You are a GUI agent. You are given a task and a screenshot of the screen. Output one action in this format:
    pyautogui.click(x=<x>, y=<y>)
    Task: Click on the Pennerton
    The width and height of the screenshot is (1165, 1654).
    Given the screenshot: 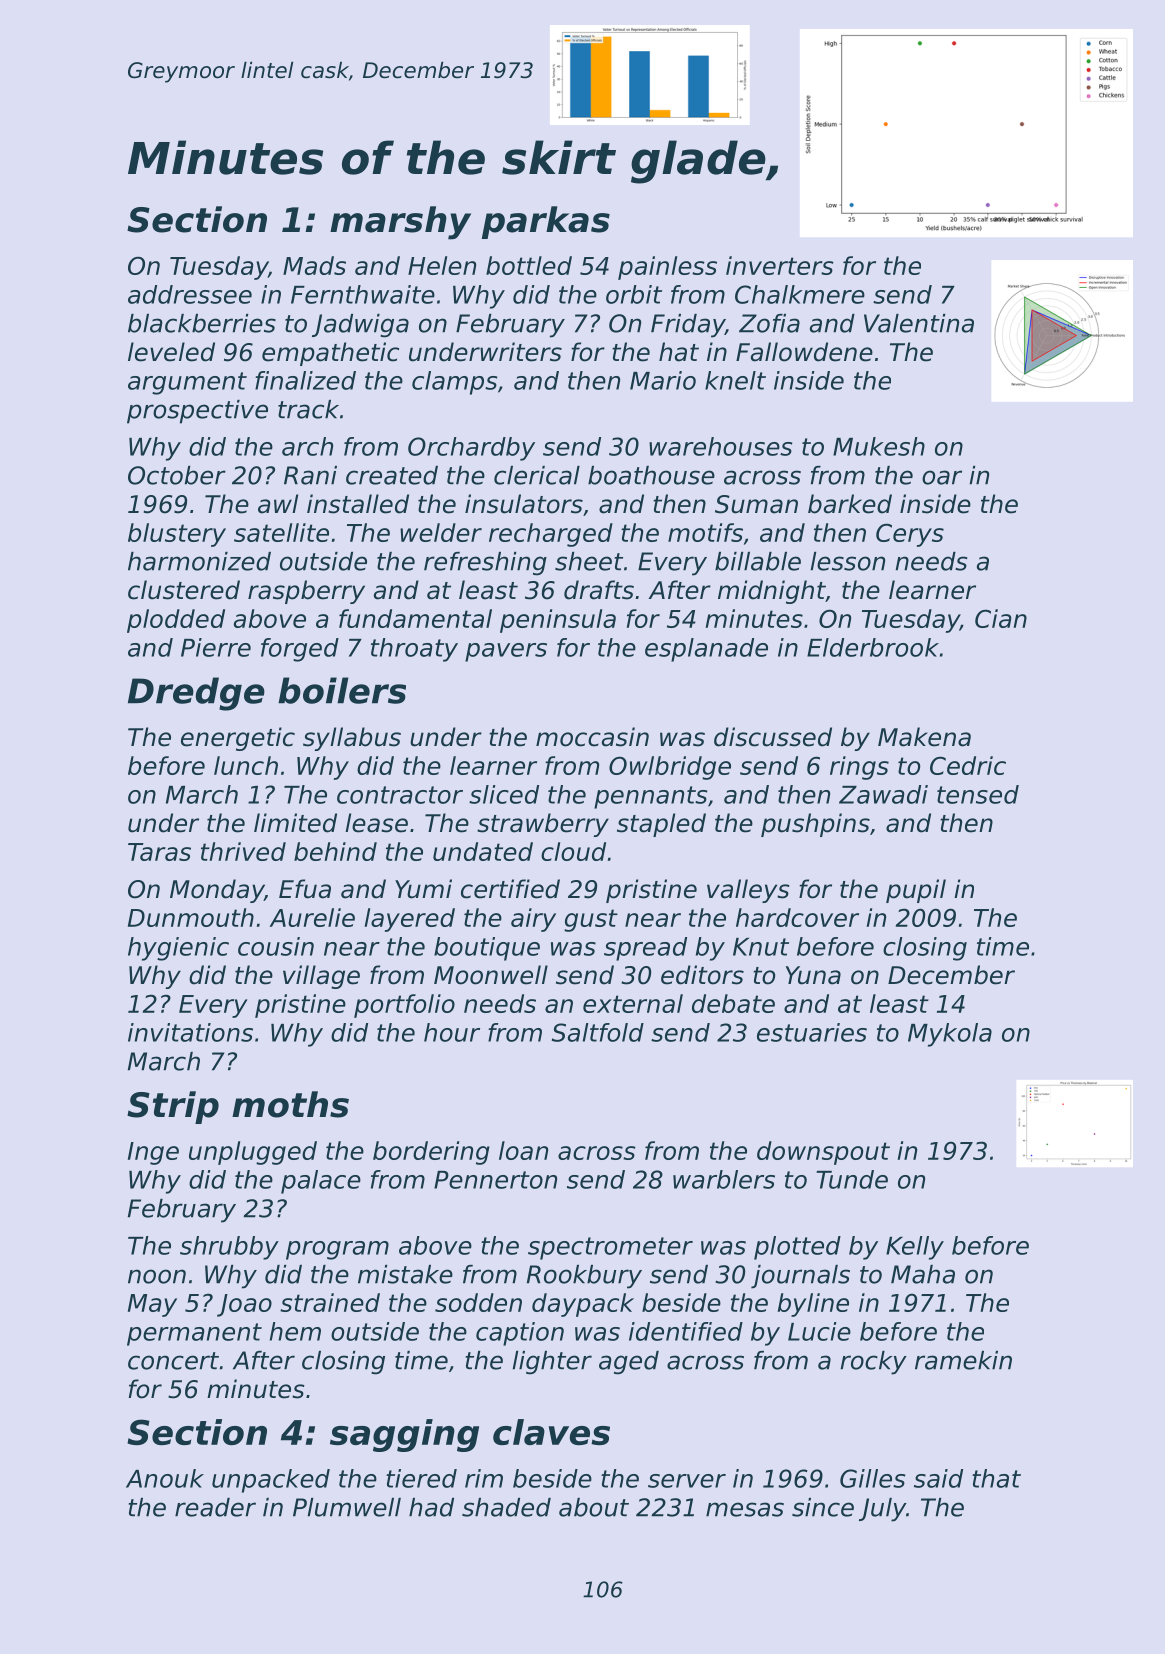 What is the action you would take?
    pyautogui.click(x=495, y=1180)
